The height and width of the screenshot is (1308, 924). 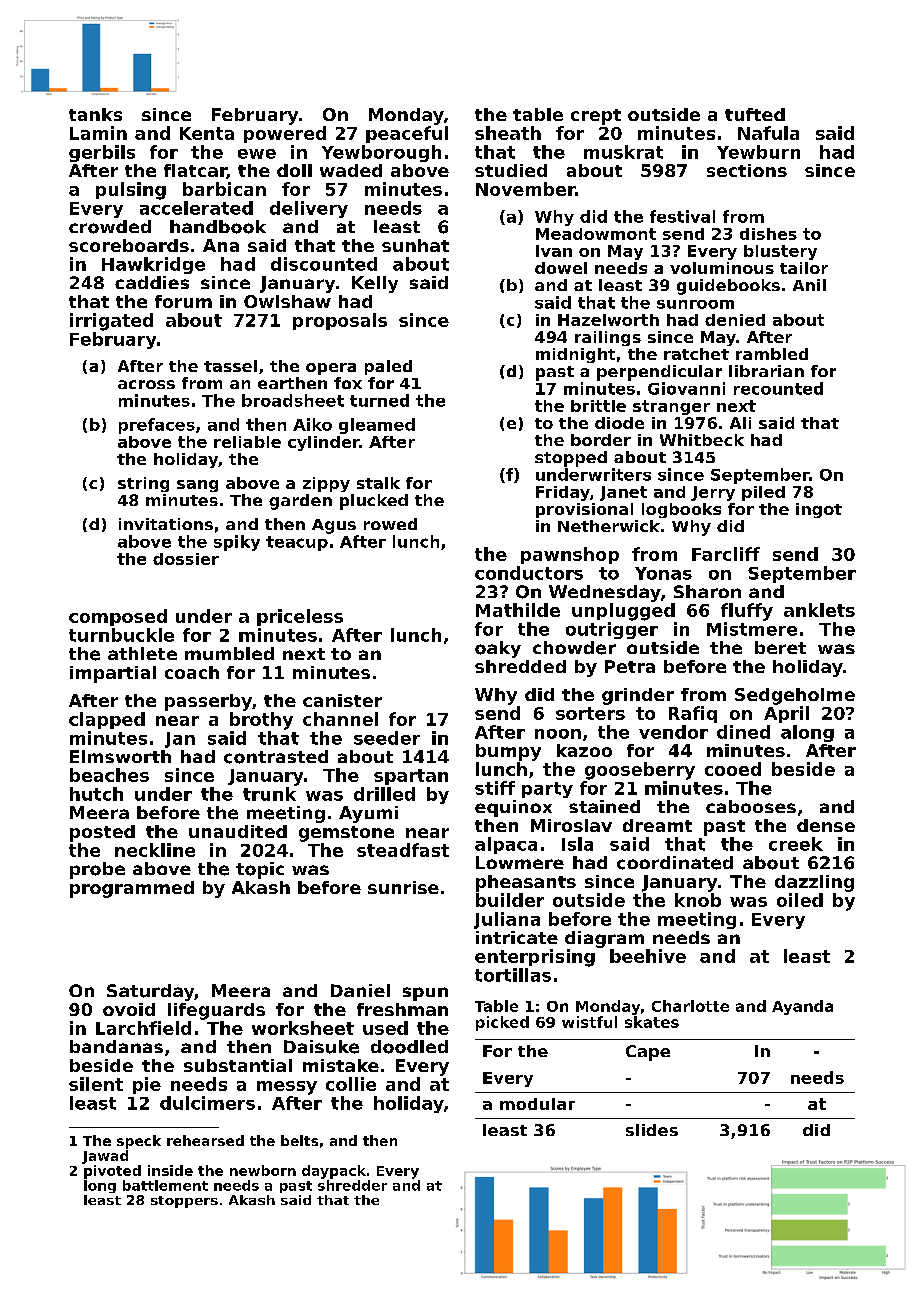 What do you see at coordinates (648, 1053) in the screenshot?
I see `Cape` at bounding box center [648, 1053].
